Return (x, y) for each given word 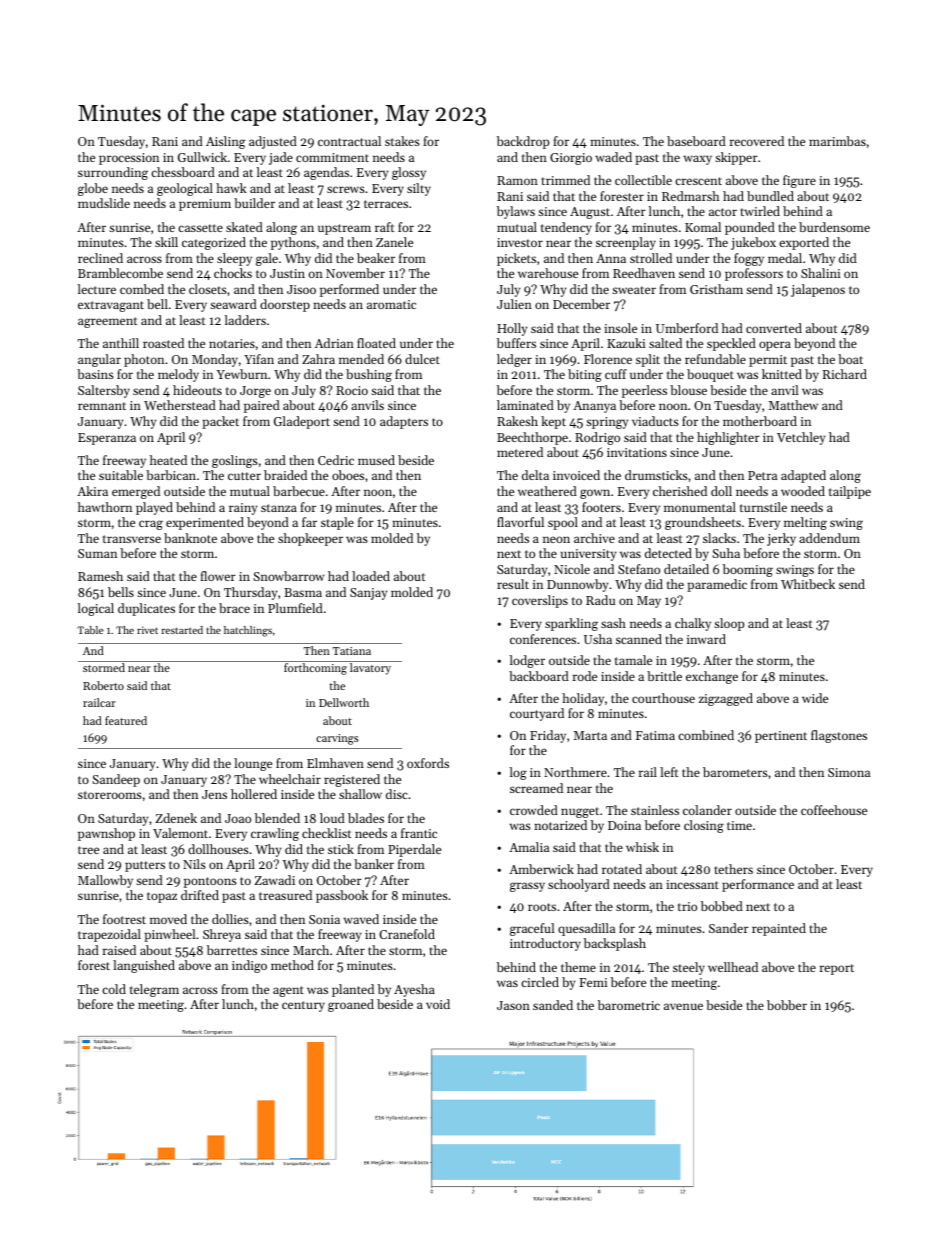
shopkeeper (310, 539)
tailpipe (850, 492)
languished (144, 966)
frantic (419, 833)
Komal (703, 227)
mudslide (104, 203)
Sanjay (368, 594)
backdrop (523, 142)
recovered (757, 141)
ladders (245, 320)
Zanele (394, 242)
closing (704, 826)
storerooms (110, 795)
